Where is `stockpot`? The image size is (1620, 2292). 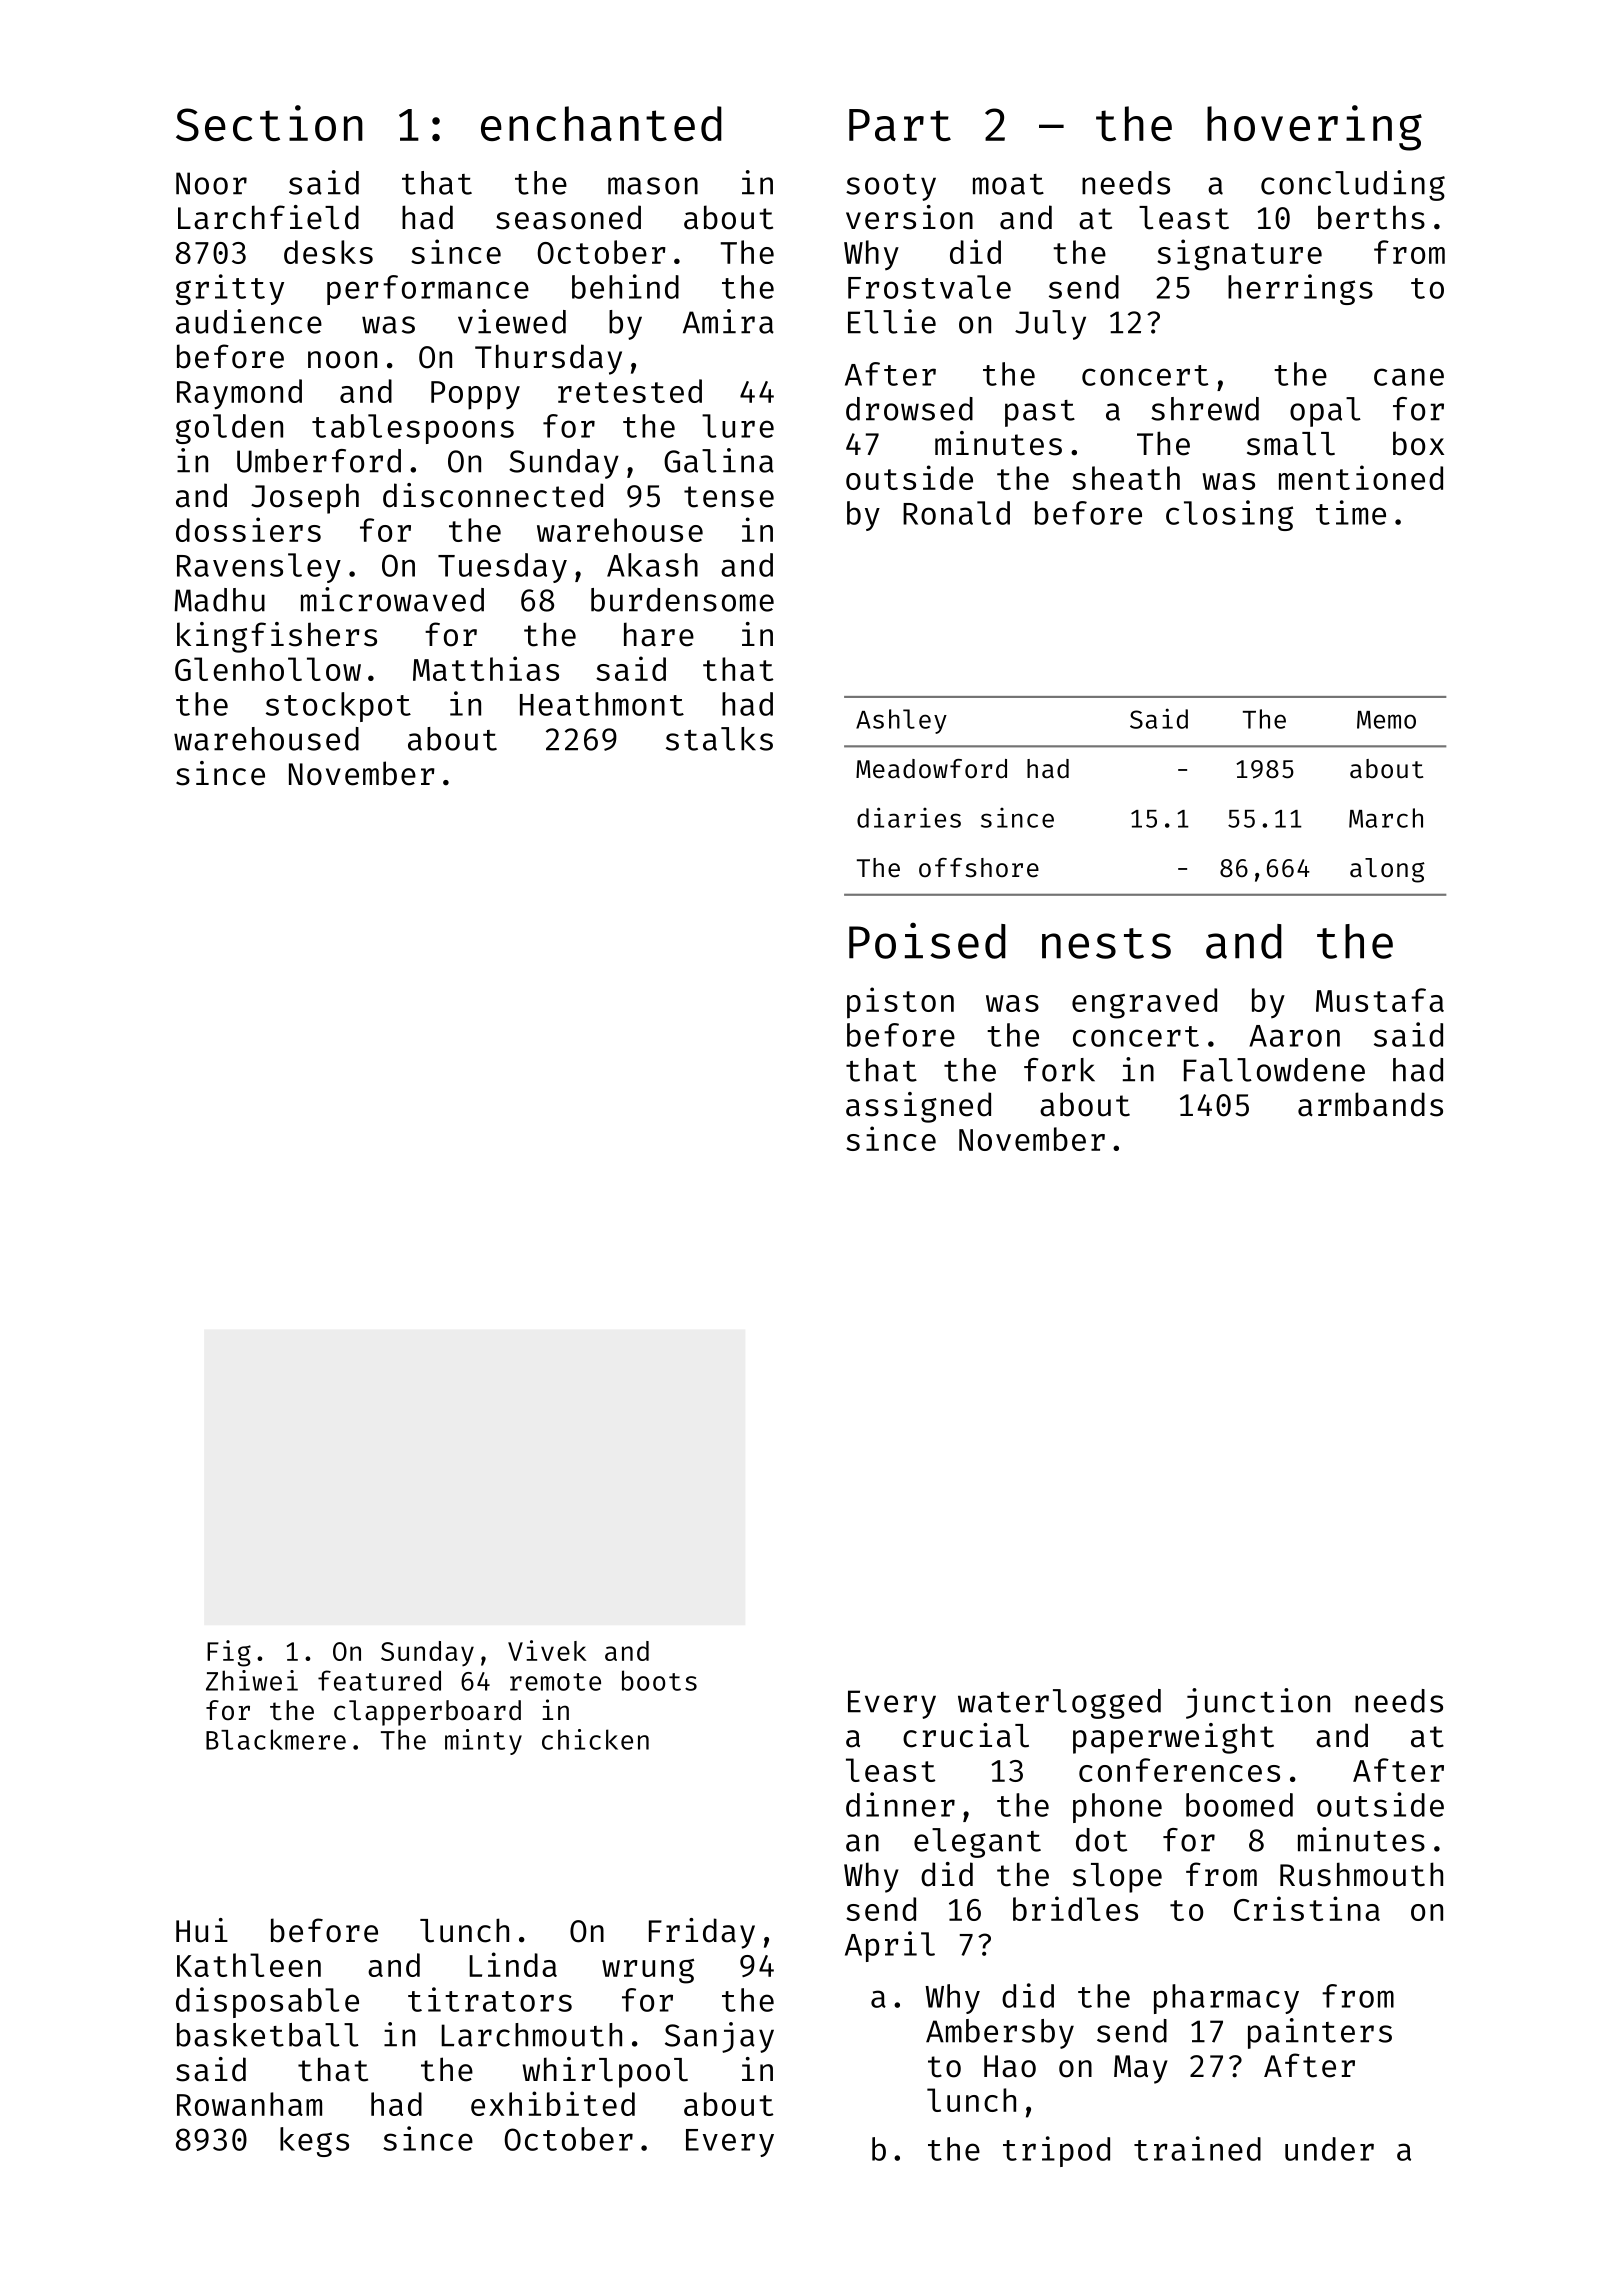
stockpot is located at coordinates (338, 707).
